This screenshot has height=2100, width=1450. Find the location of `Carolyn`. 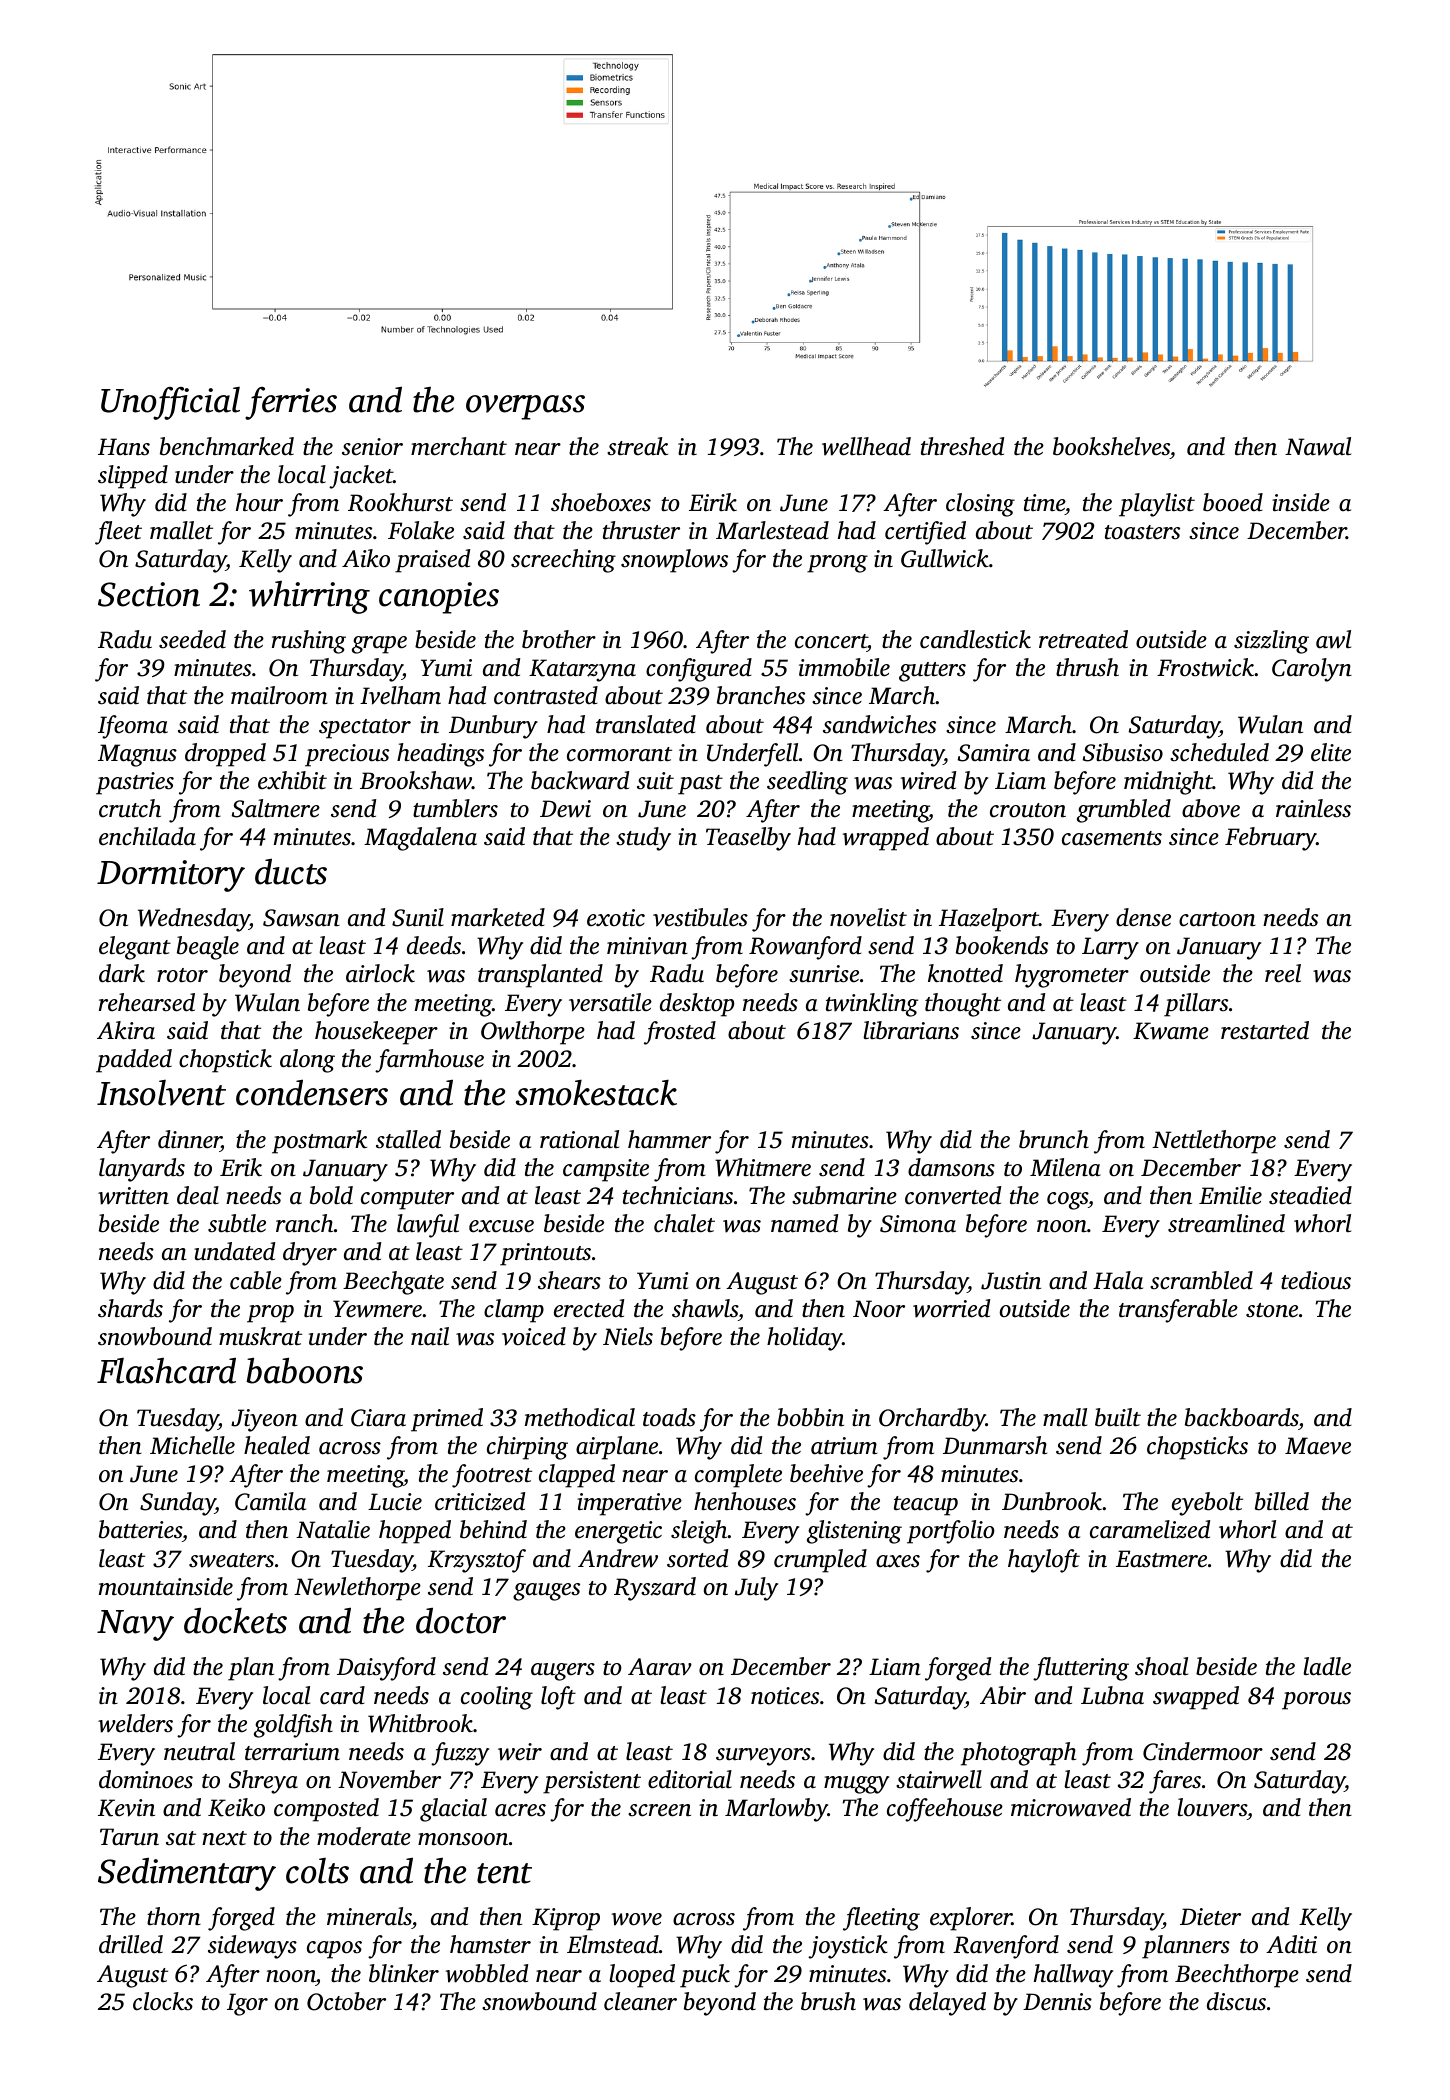

Carolyn is located at coordinates (1312, 670).
